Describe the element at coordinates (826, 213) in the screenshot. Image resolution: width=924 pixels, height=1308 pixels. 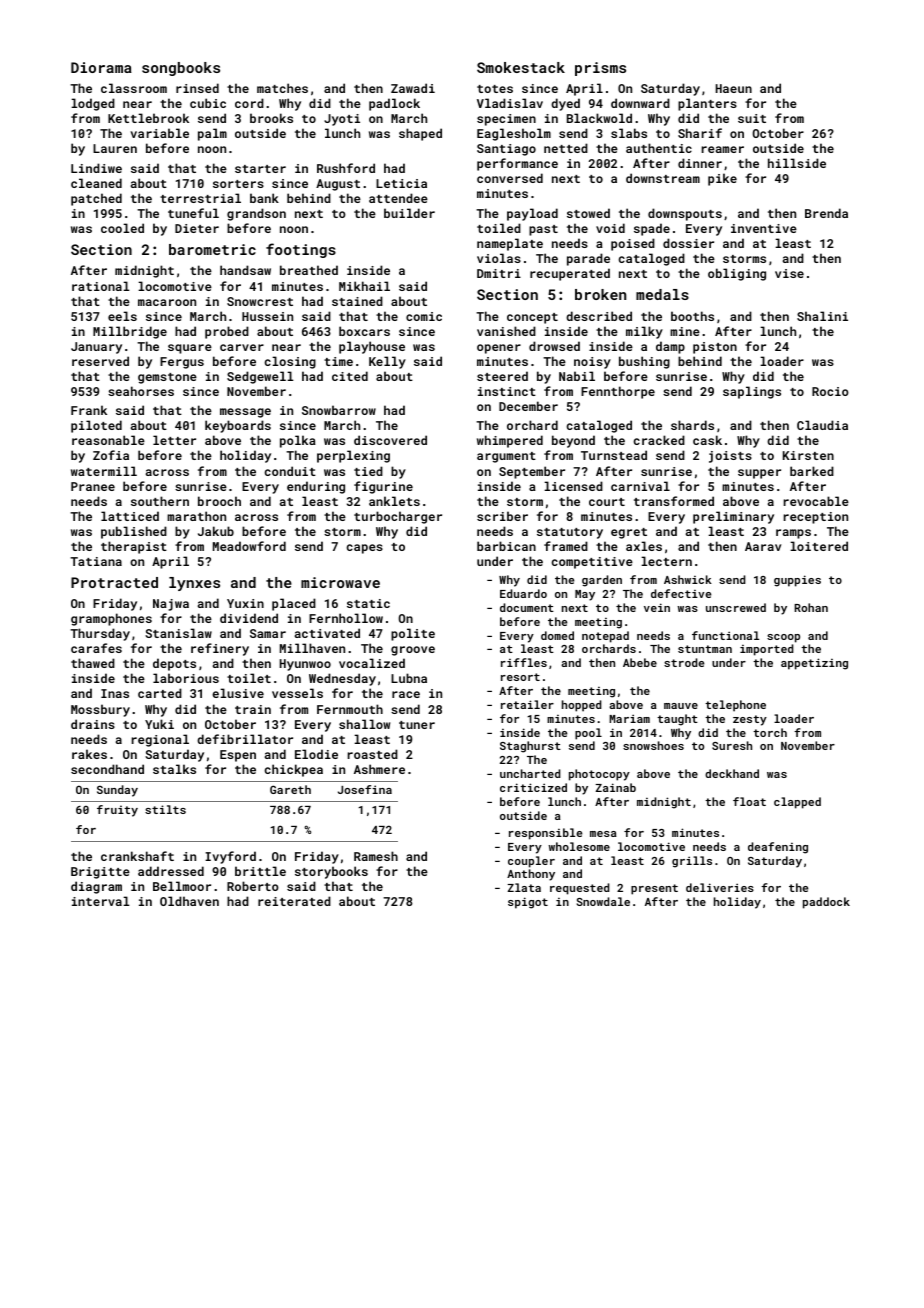
I see `Brenda` at that location.
